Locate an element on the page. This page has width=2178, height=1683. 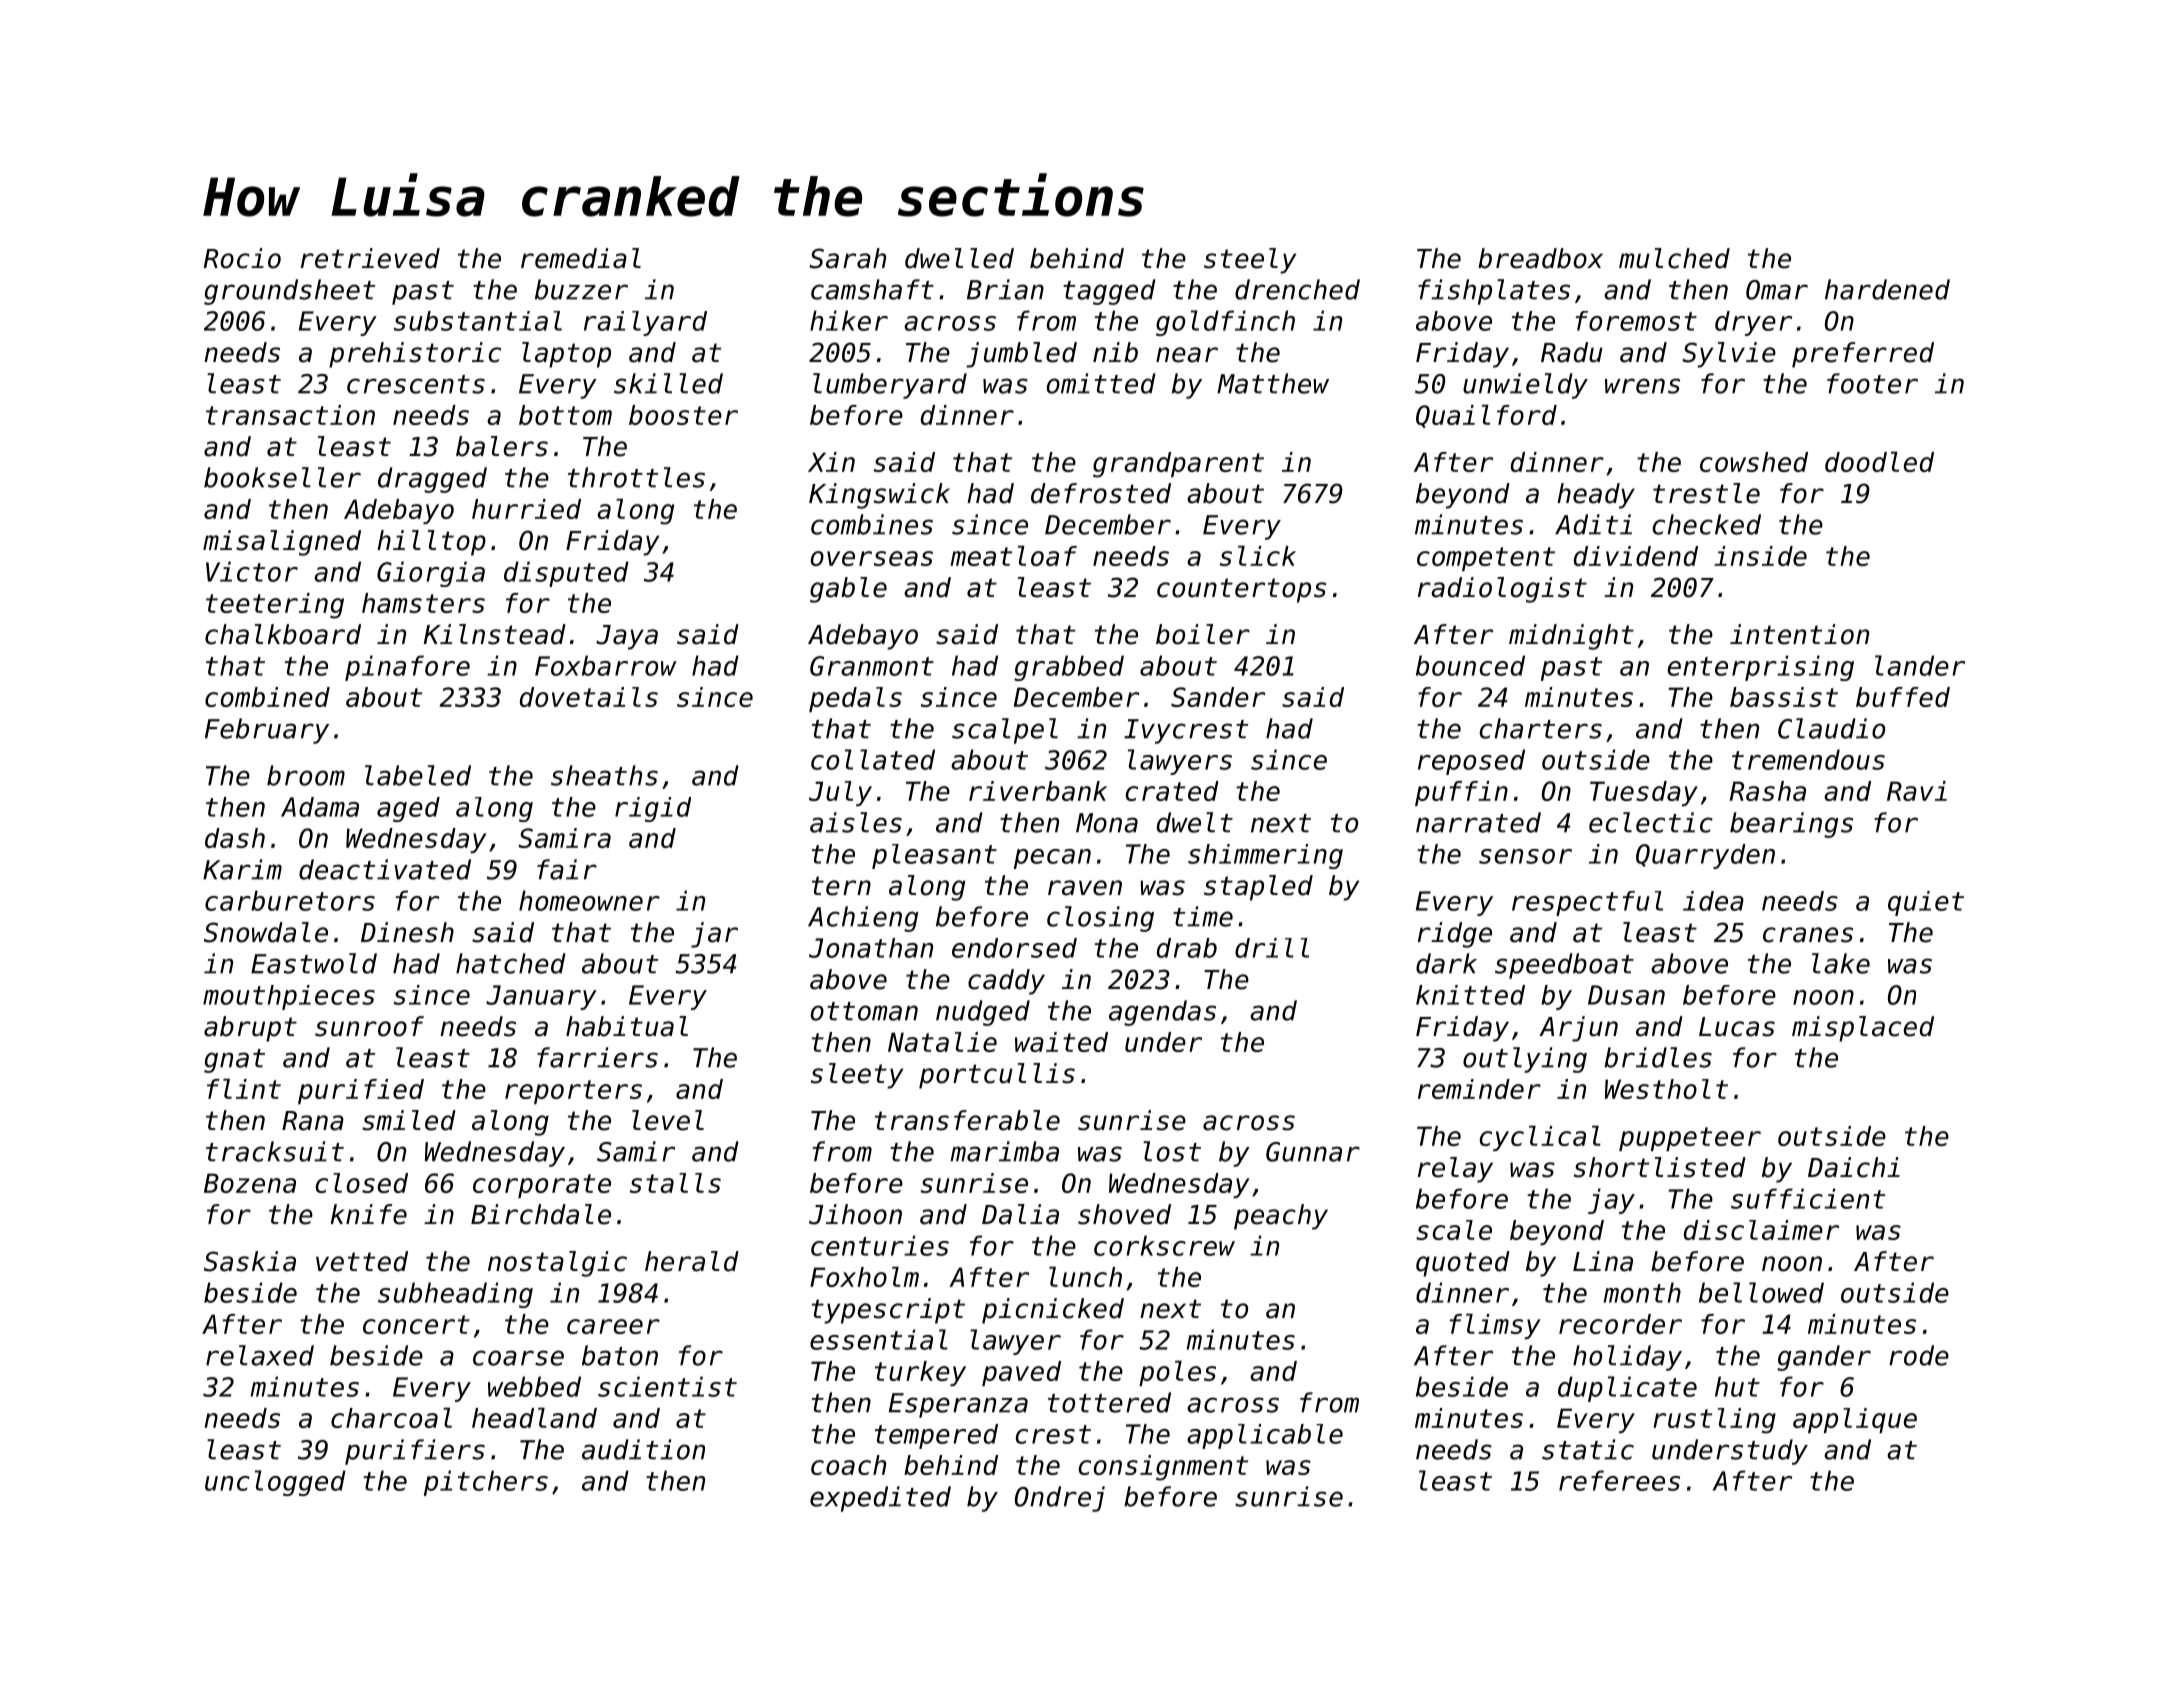
cyclical is located at coordinates (1540, 1138).
